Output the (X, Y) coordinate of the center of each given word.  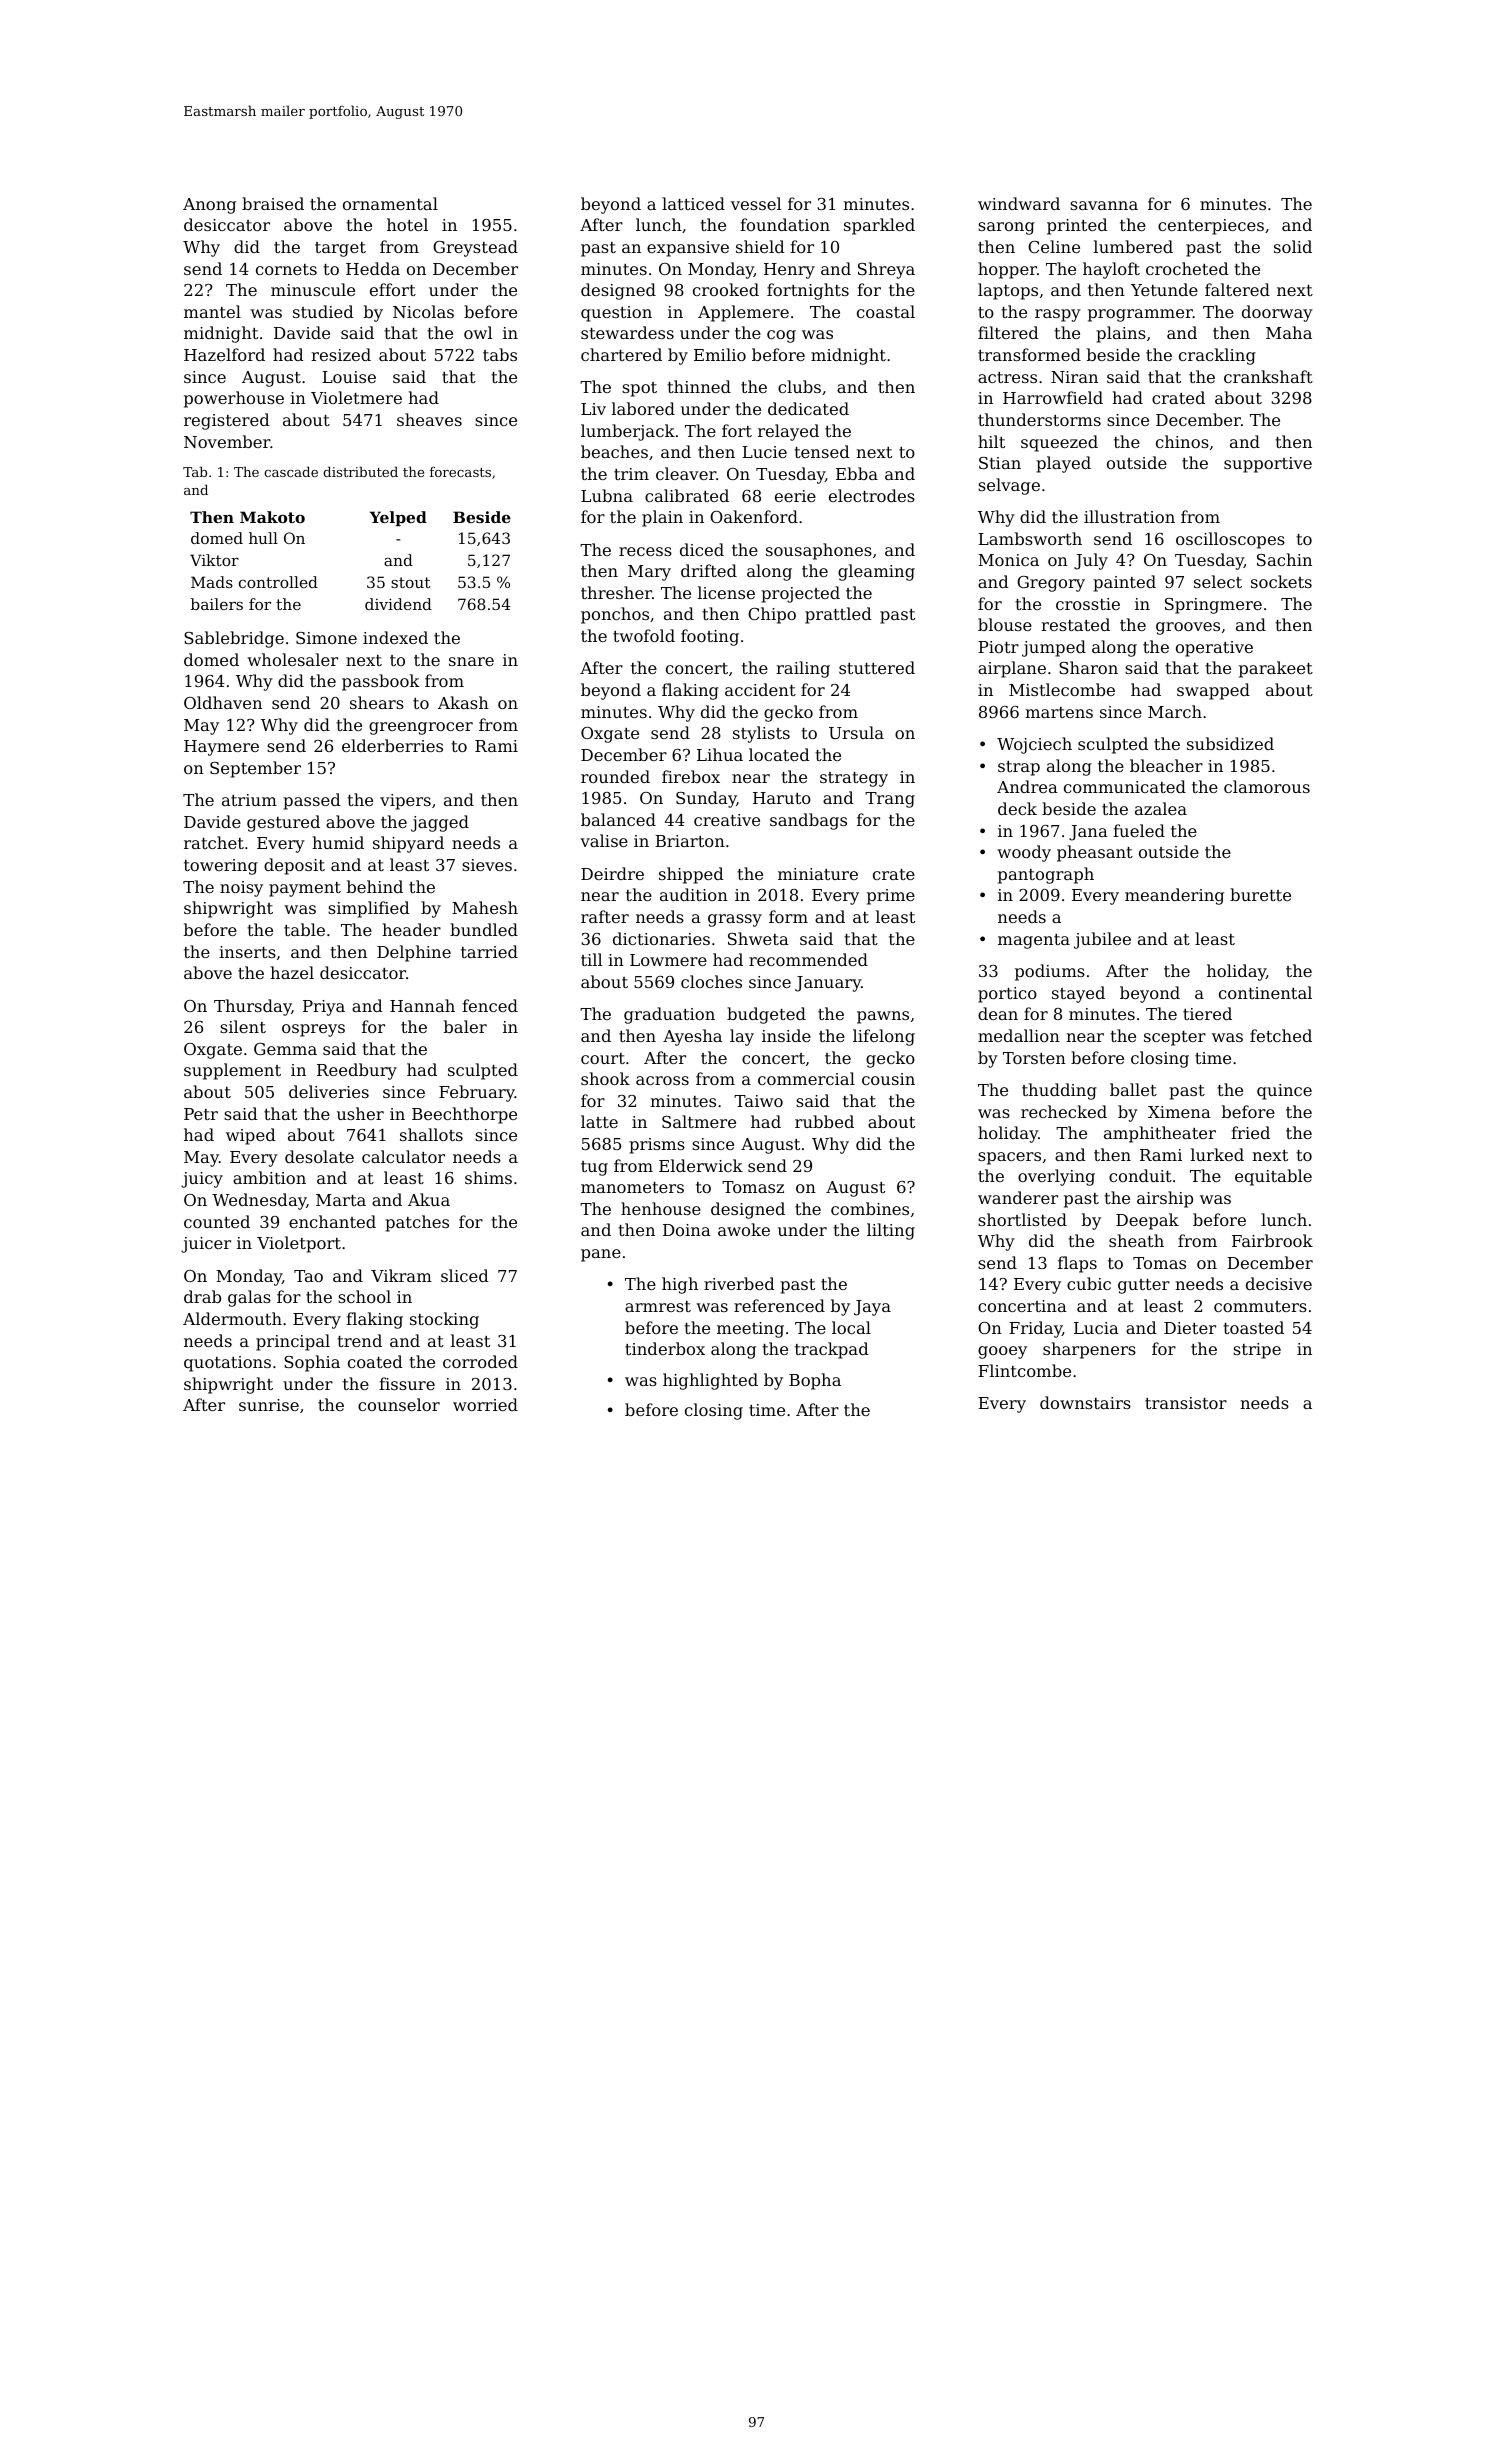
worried (485, 1404)
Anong (209, 206)
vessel (756, 203)
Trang (890, 800)
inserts (247, 952)
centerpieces (1211, 227)
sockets (1281, 581)
